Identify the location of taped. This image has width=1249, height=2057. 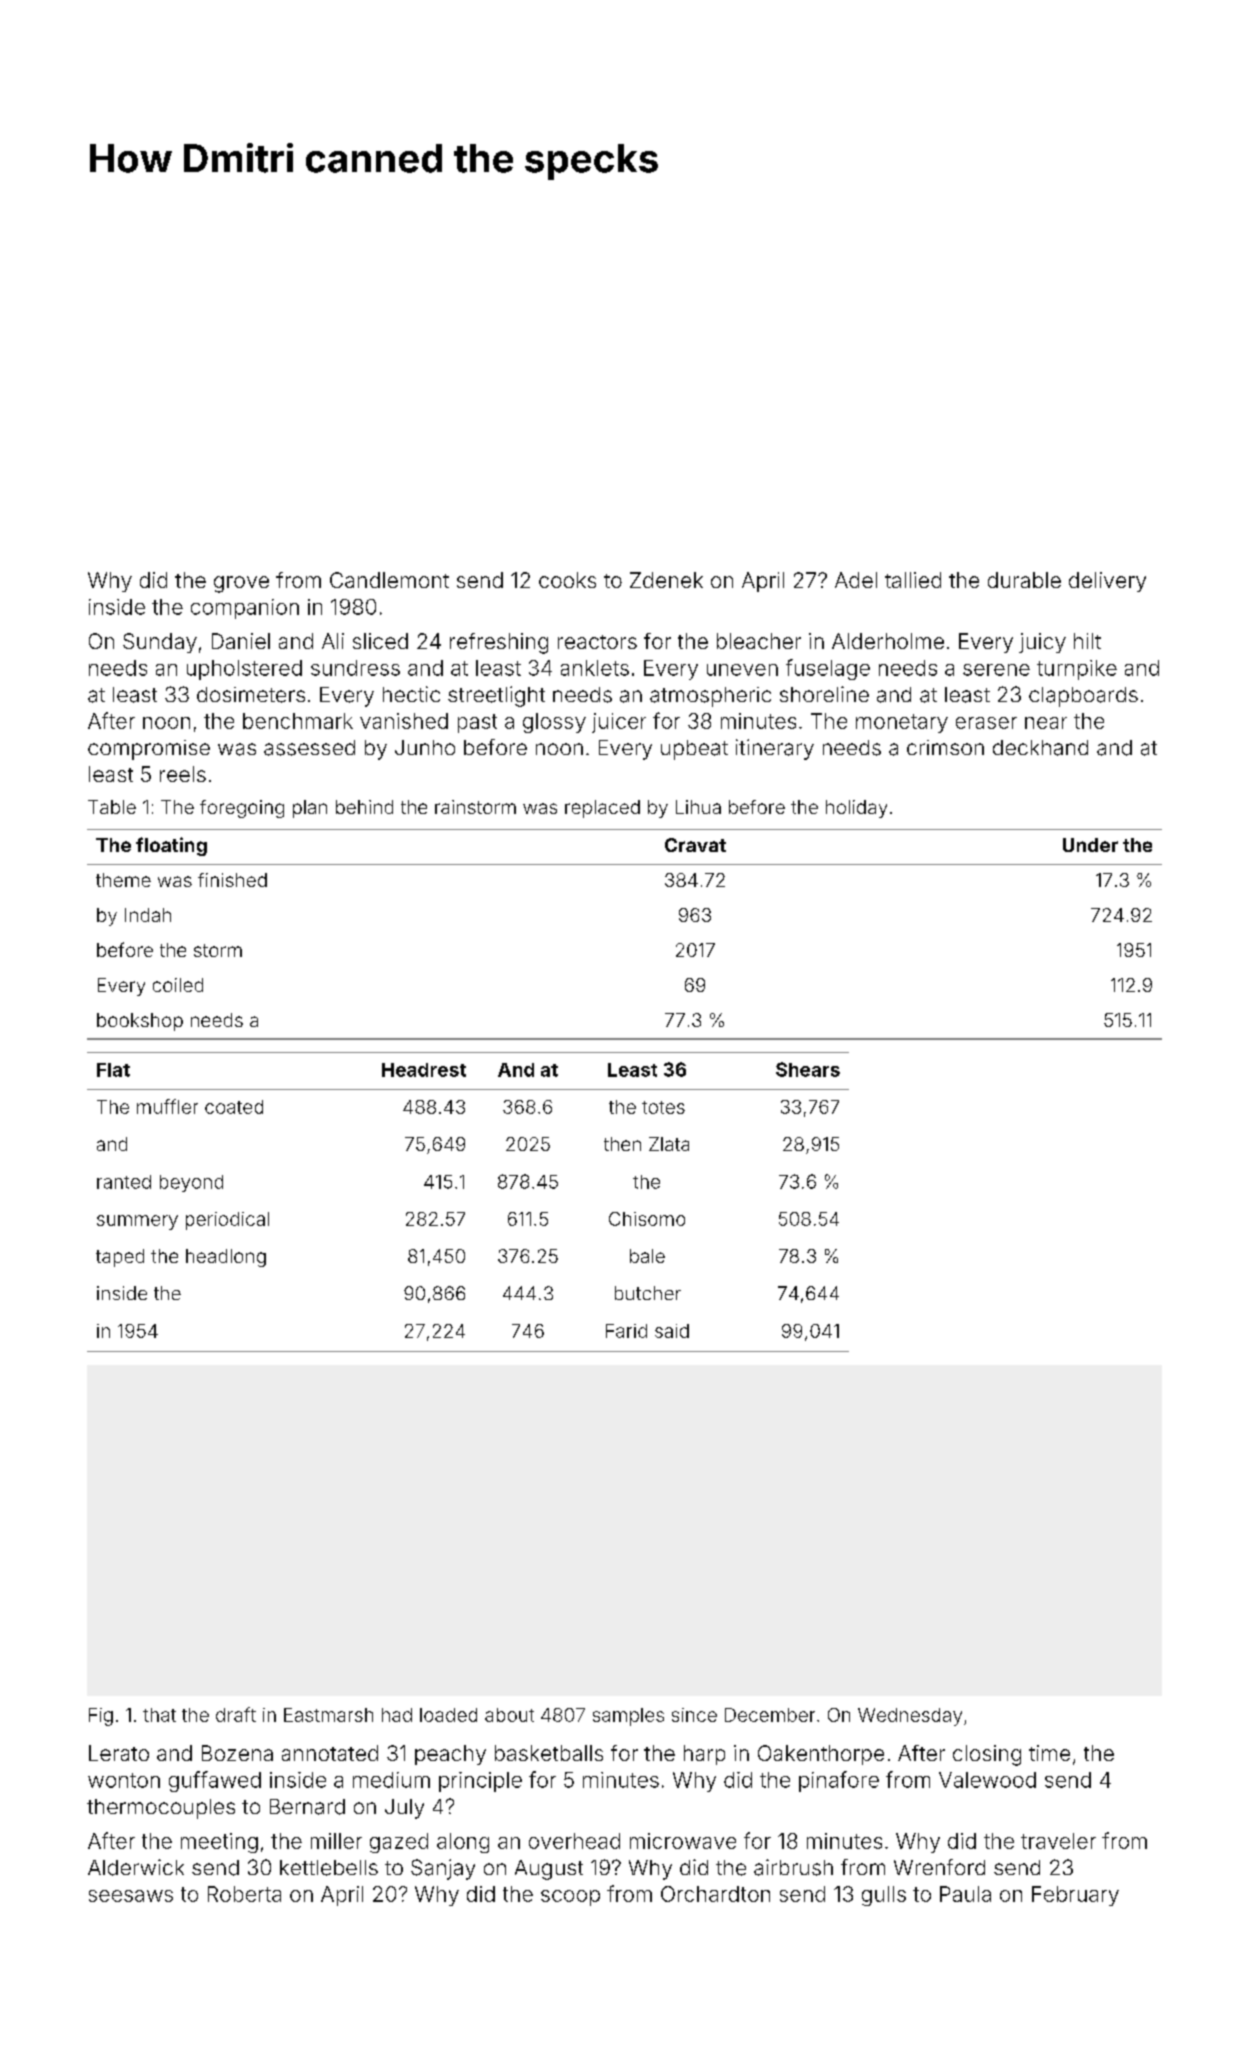
(120, 1258).
